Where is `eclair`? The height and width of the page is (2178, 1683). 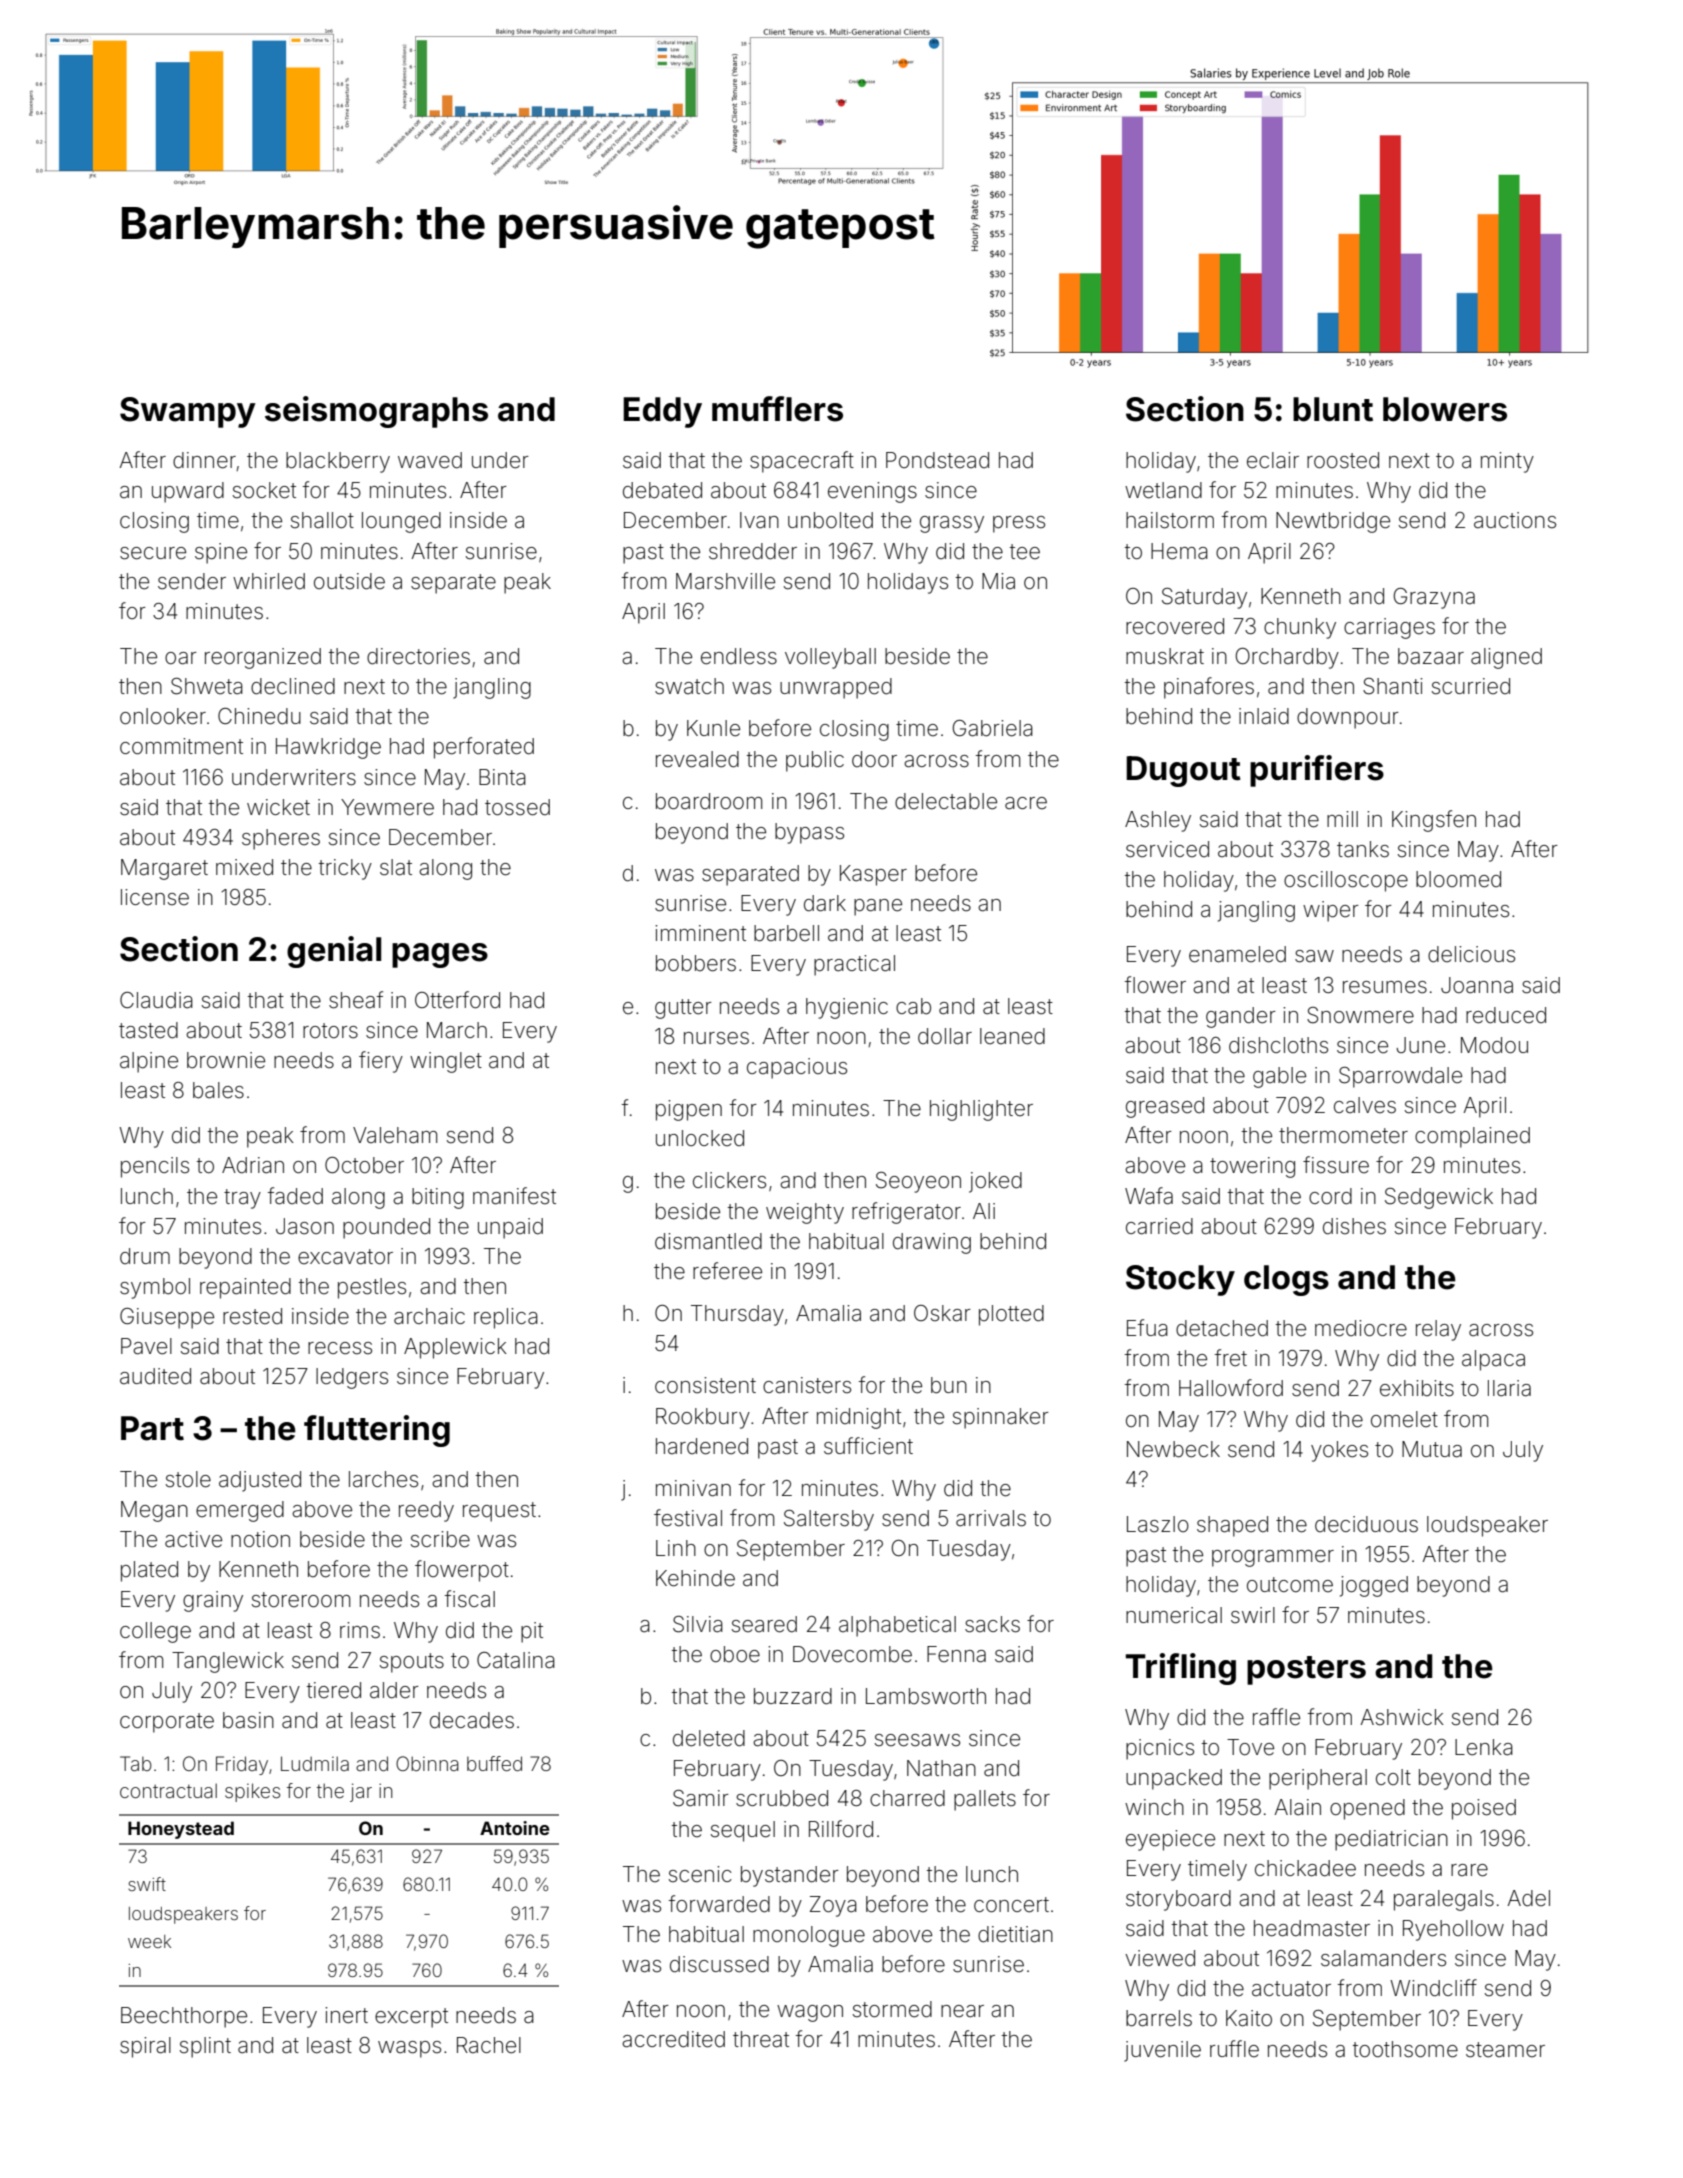
eclair is located at coordinates (1273, 460).
